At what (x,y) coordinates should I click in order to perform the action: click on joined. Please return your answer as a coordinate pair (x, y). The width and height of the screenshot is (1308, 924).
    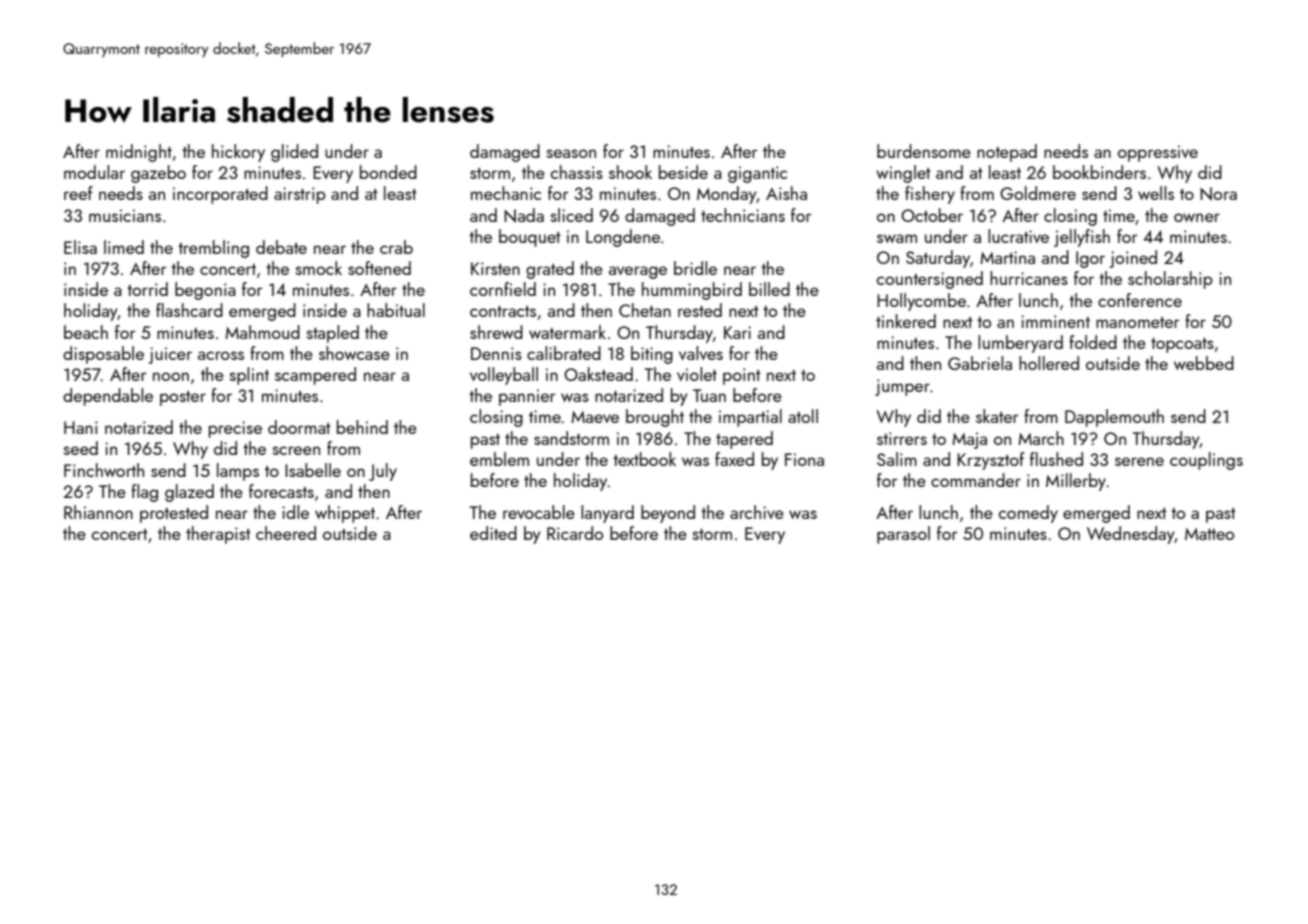
    Looking at the image, I should click on (1133, 259).
